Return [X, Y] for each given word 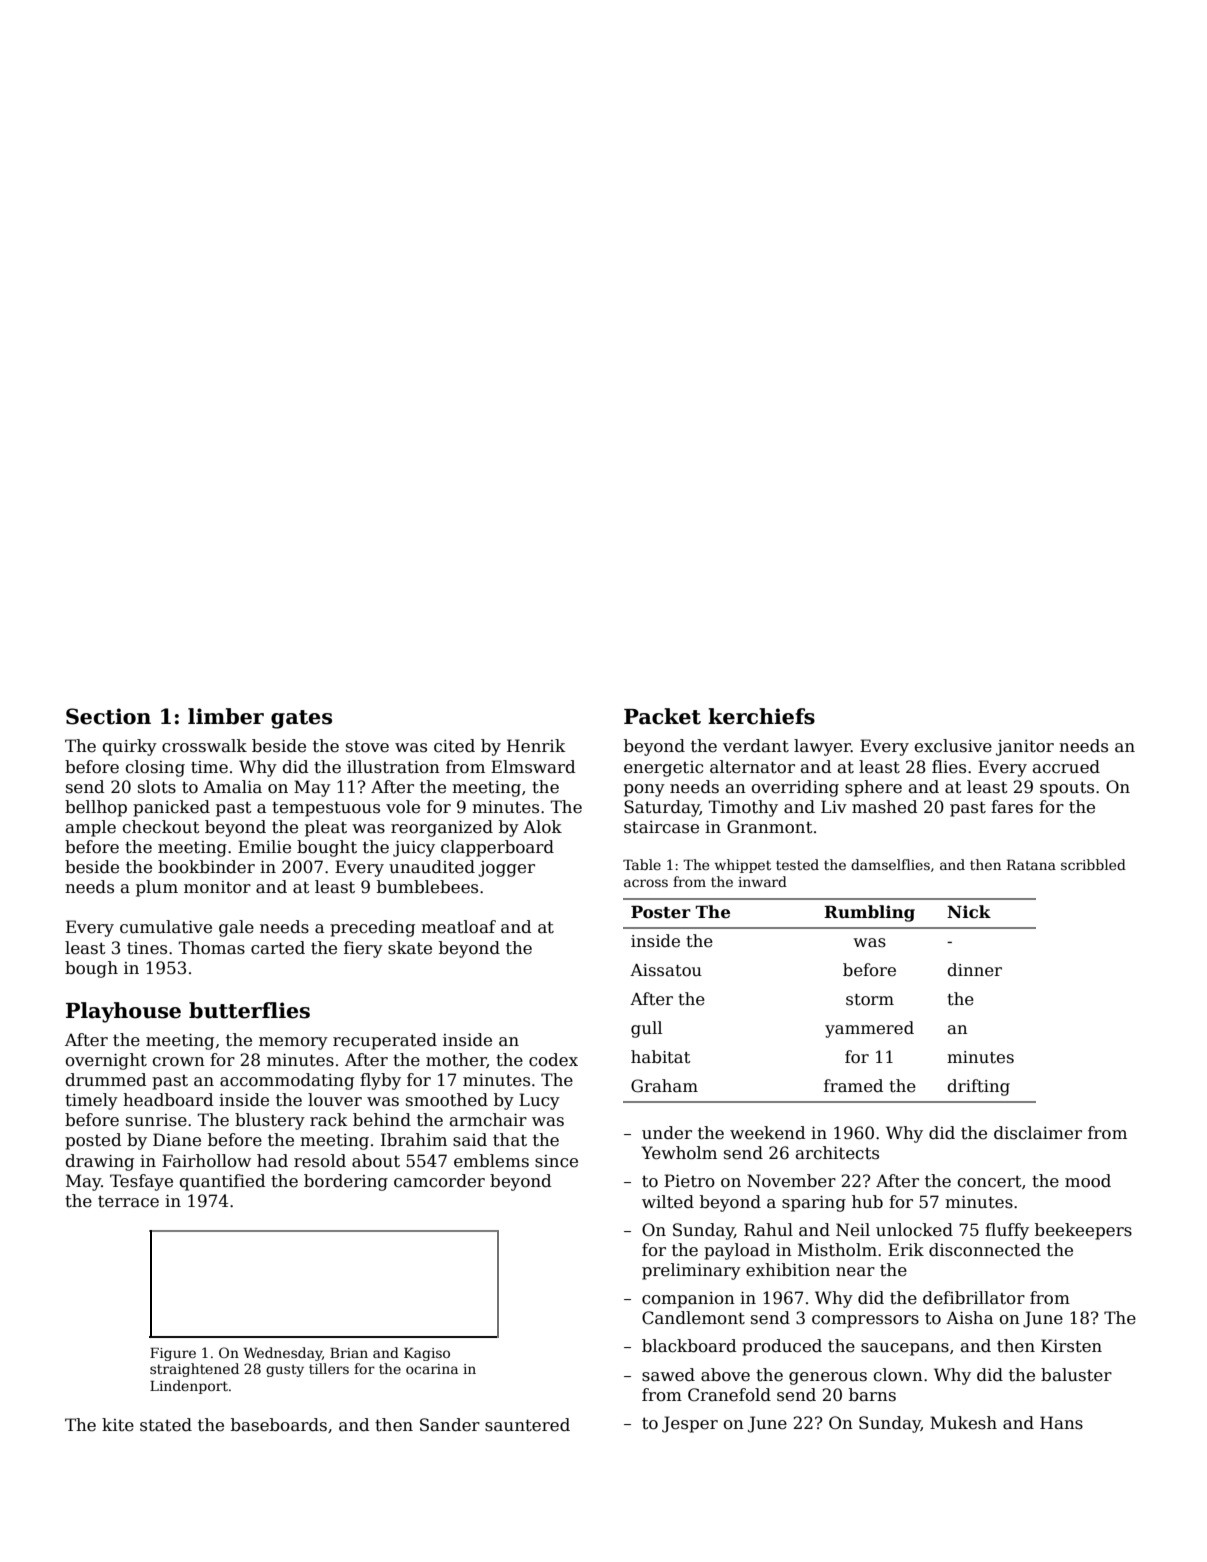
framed [853, 1086]
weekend [767, 1133]
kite [118, 1425]
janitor [1025, 748]
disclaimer [1038, 1133]
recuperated [385, 1041]
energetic [663, 769]
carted [278, 948]
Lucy [539, 1101]
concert [989, 1181]
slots [157, 787]
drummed [105, 1080]
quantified [222, 1182]
